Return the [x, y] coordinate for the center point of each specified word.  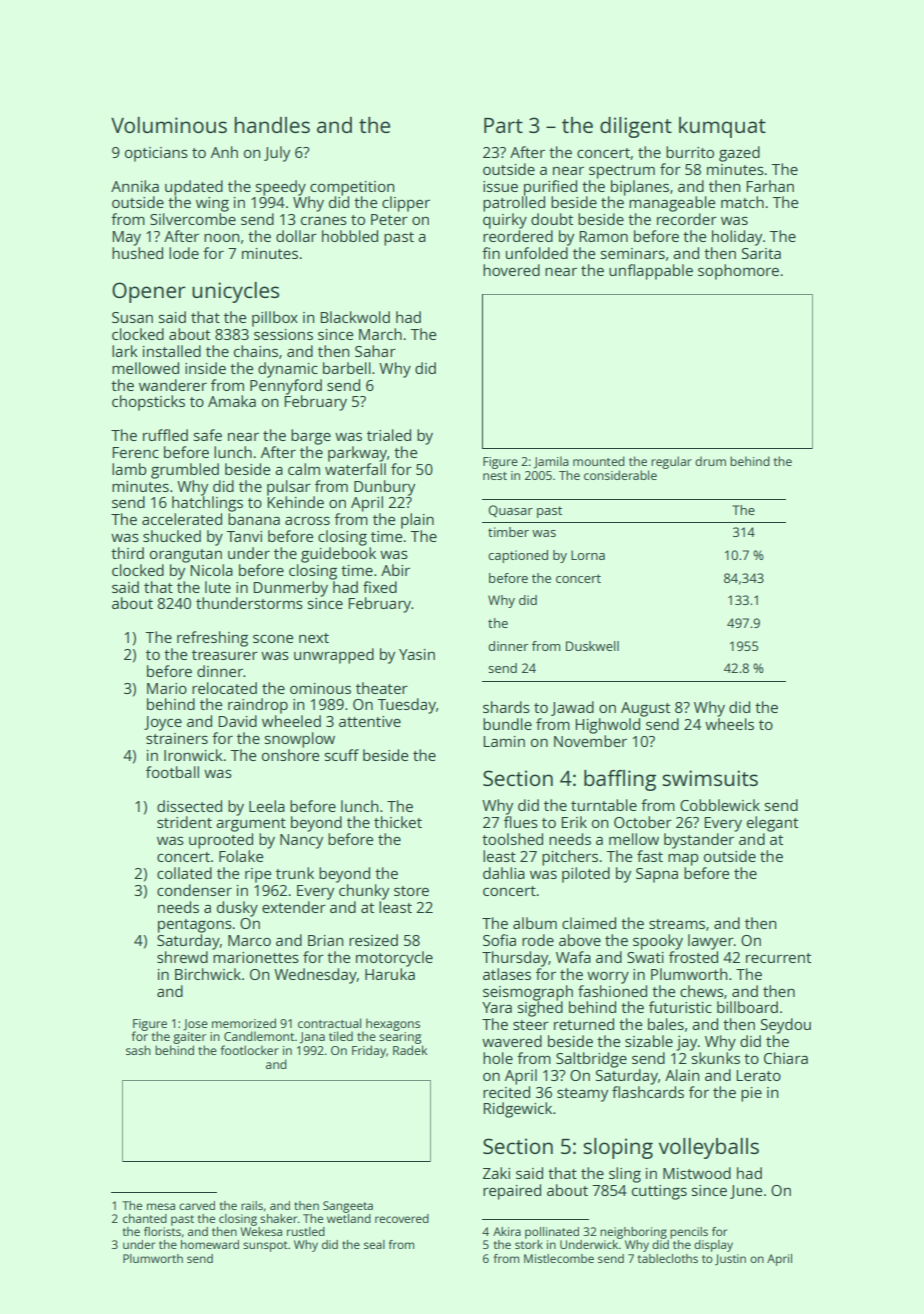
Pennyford [286, 387]
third [127, 553]
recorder [687, 219]
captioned [518, 556]
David [237, 721]
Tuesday [406, 706]
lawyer [711, 942]
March [380, 334]
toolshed [512, 839]
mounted [599, 461]
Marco [249, 940]
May [126, 238]
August [645, 709]
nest [495, 476]
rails [252, 1205]
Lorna [588, 555]
